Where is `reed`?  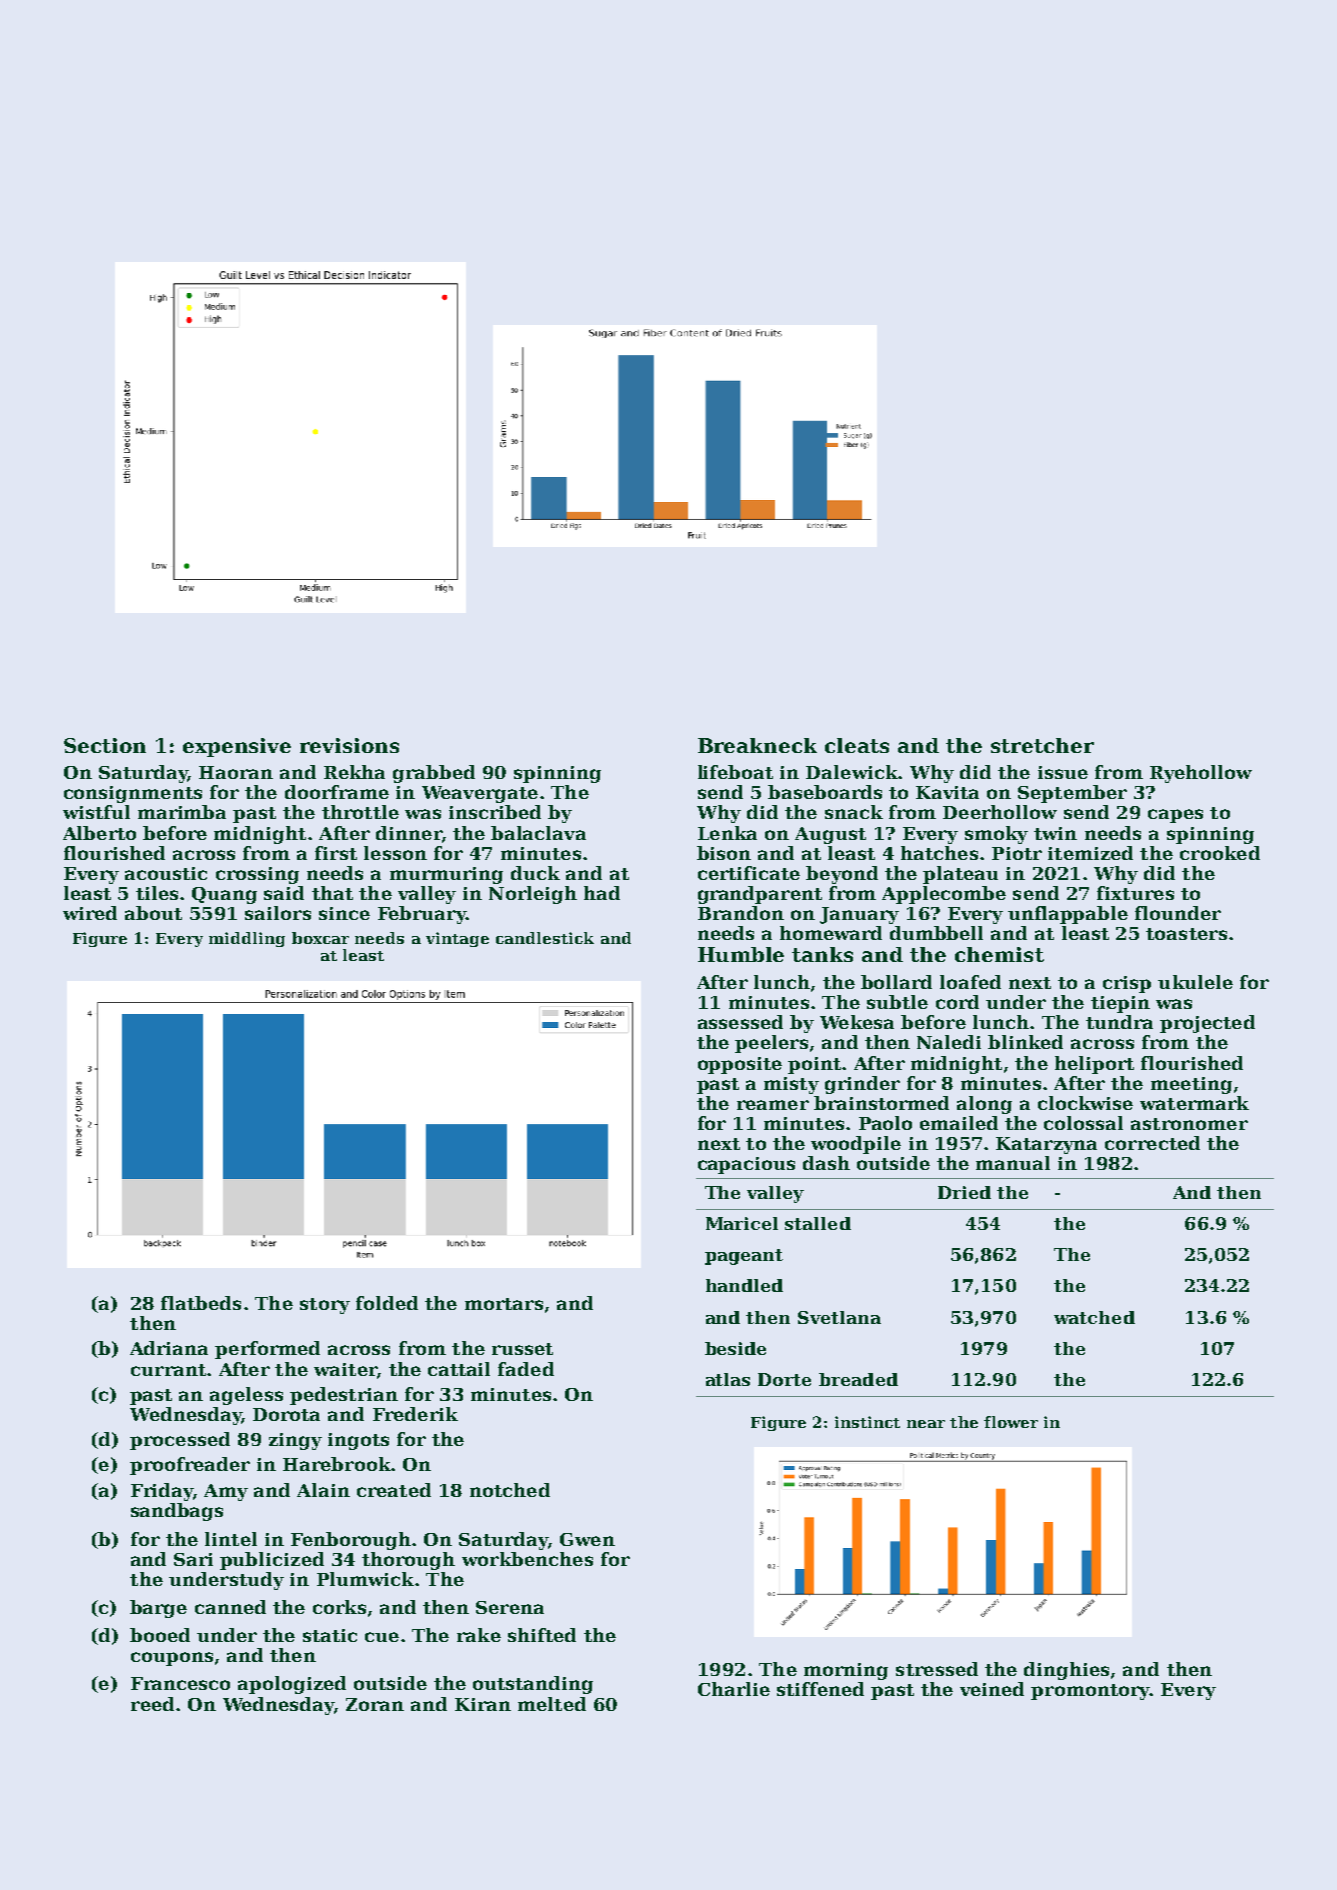 reed is located at coordinates (152, 1704).
